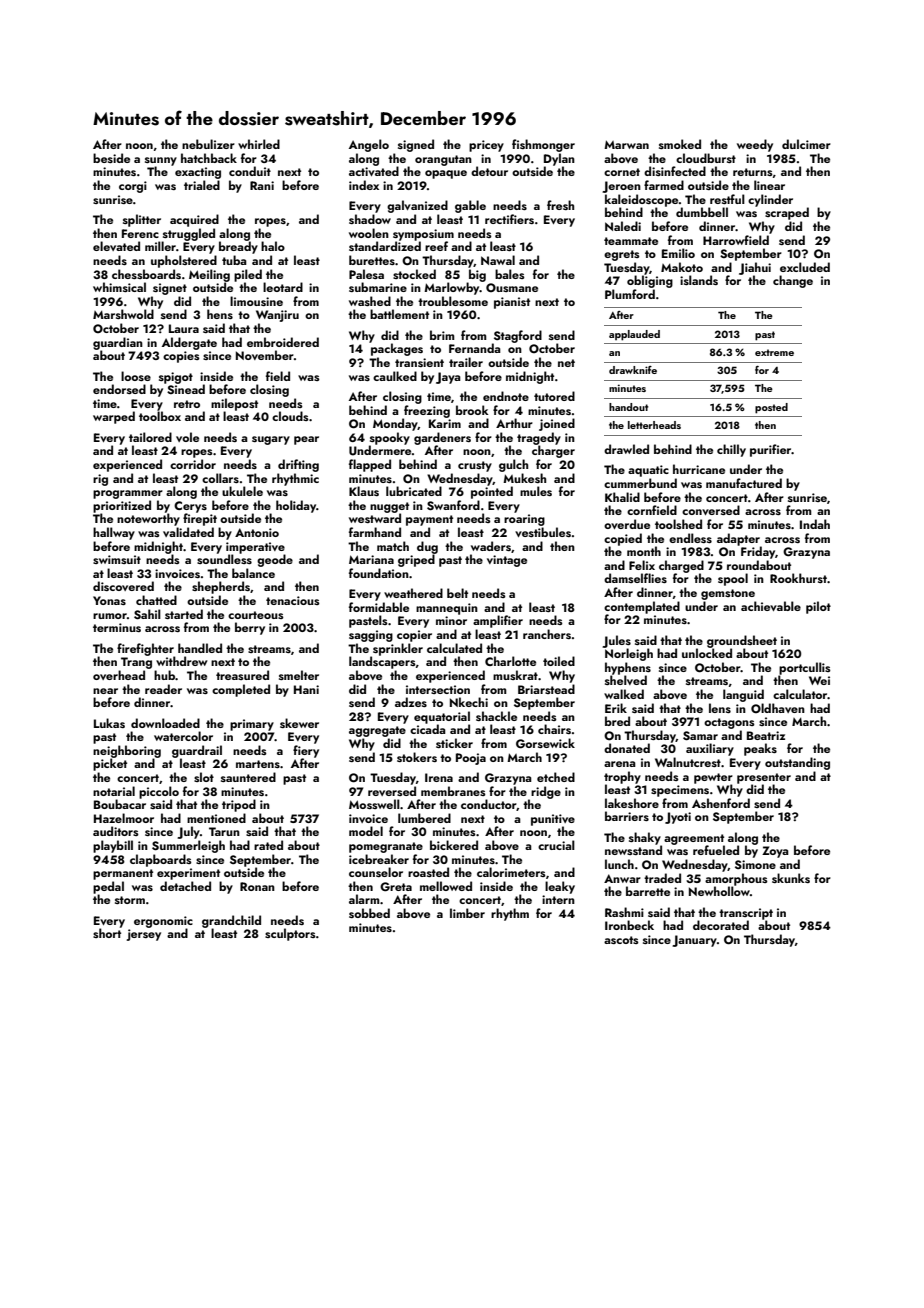  I want to click on Briarstead, so click(546, 689).
